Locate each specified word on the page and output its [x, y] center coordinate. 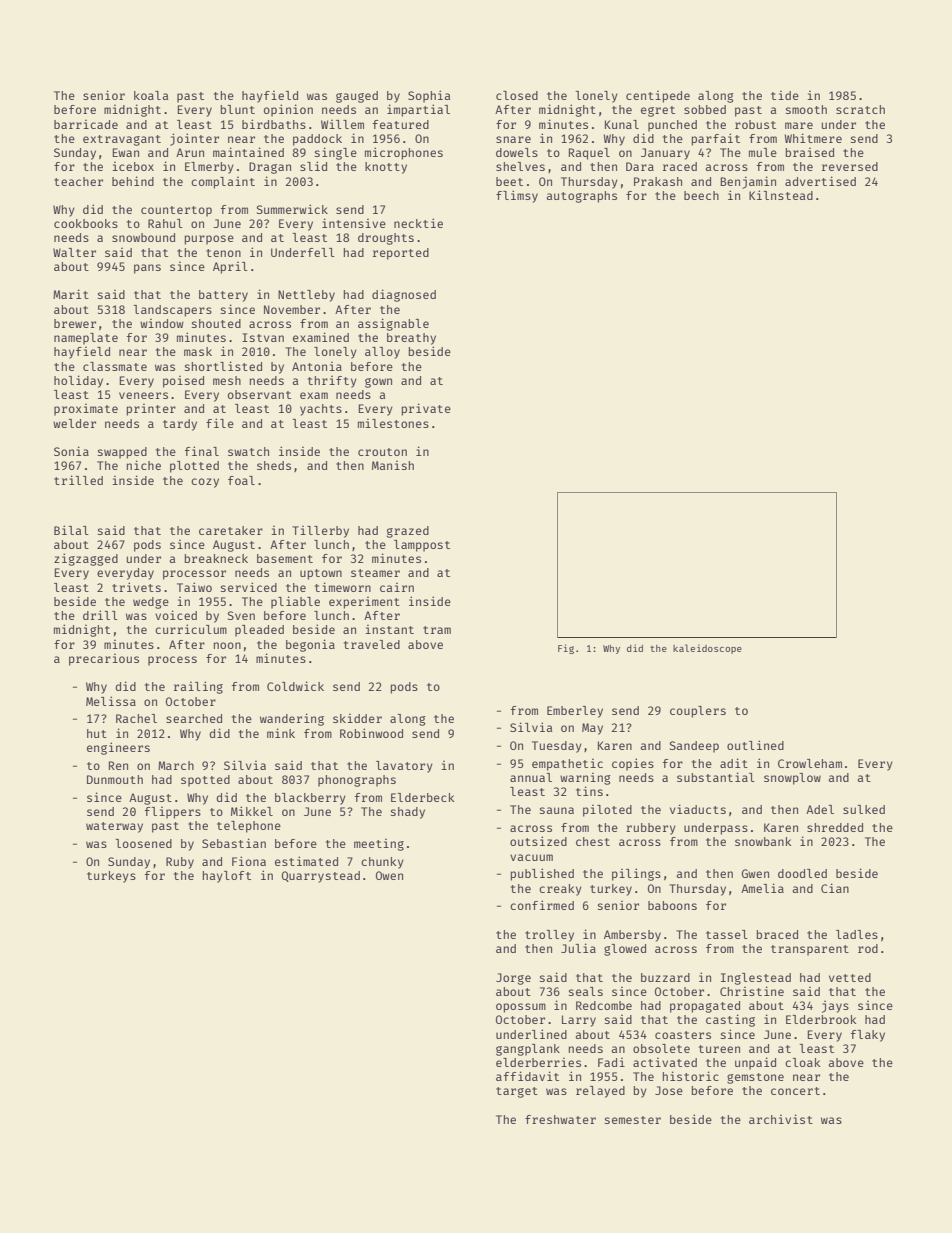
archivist [781, 1119]
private [426, 409]
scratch [860, 109]
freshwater [560, 1119]
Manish [393, 465]
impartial [418, 110]
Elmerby [209, 168]
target [517, 1092]
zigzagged [86, 559]
